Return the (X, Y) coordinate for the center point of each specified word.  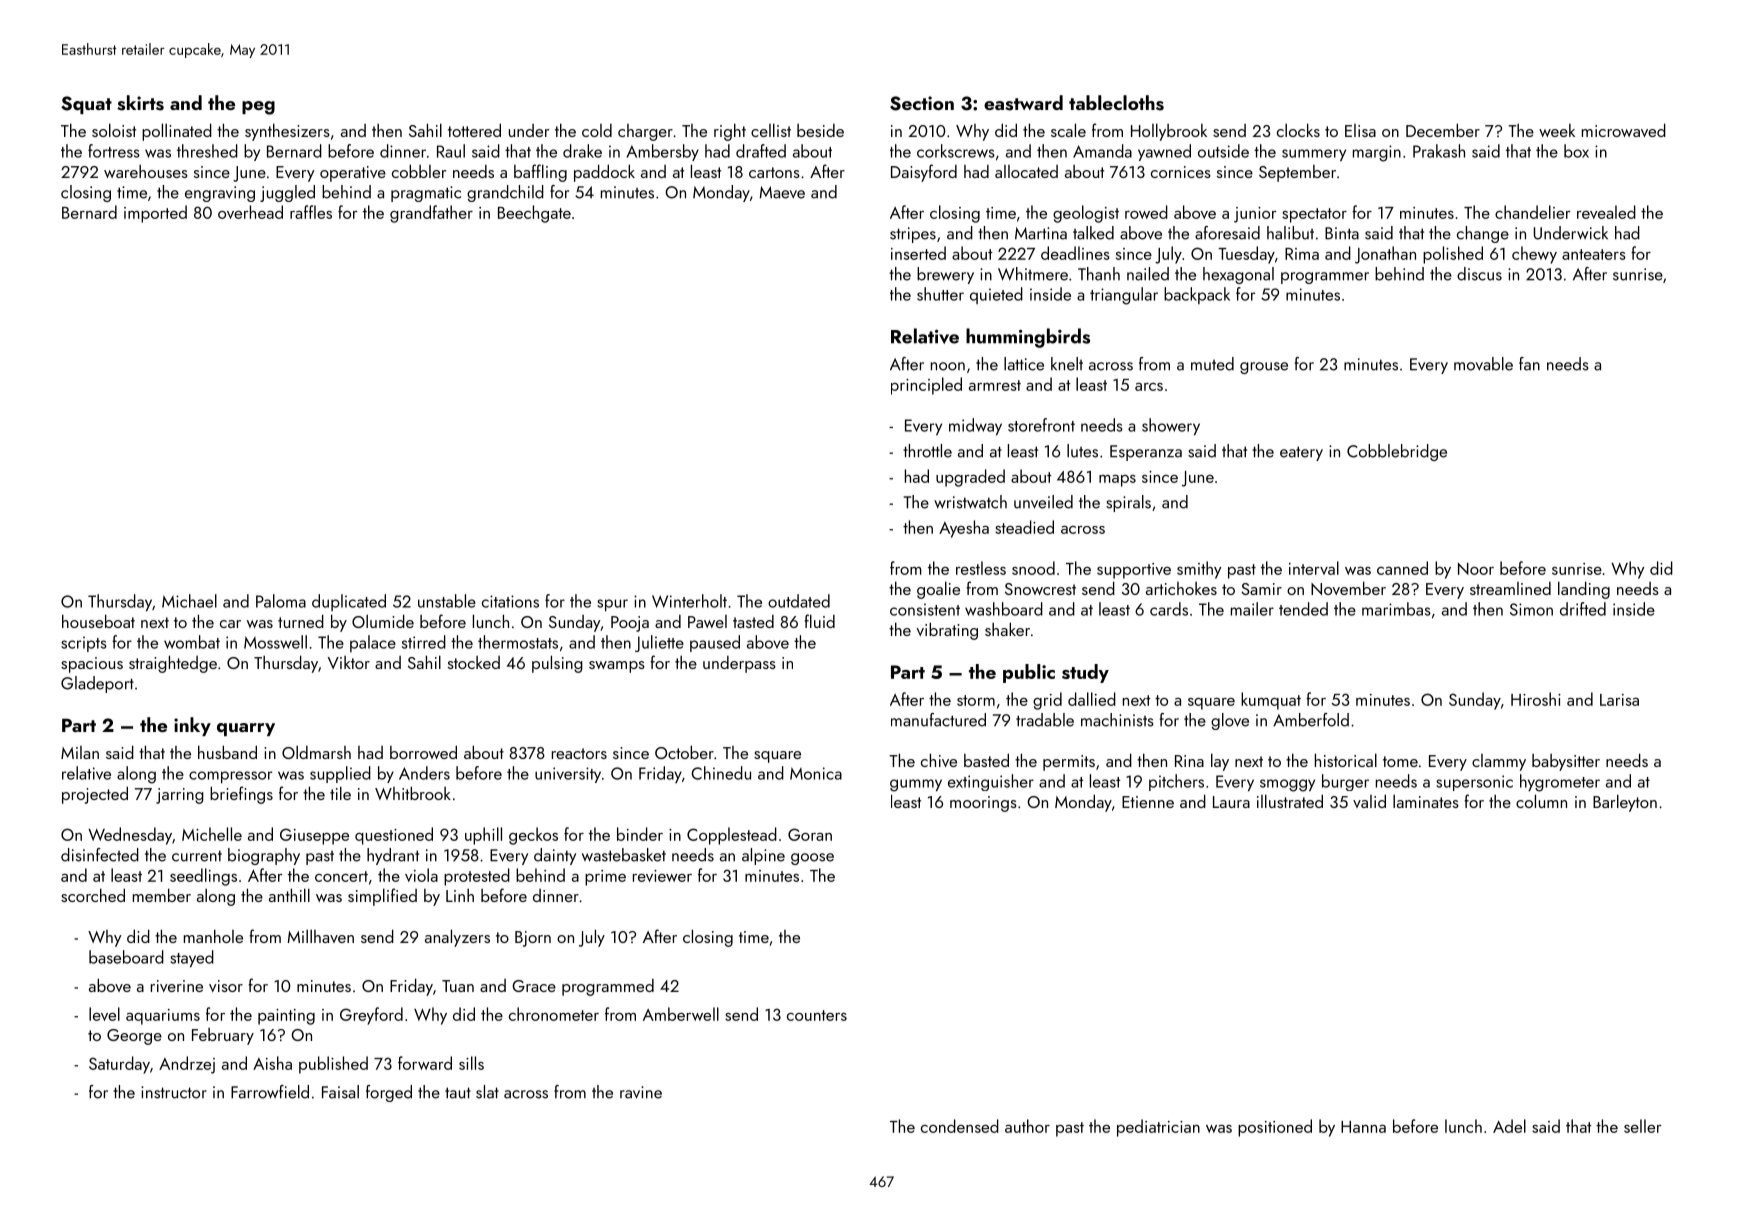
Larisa (1619, 700)
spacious (92, 665)
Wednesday (130, 836)
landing (1584, 590)
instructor (174, 1092)
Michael (189, 601)
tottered (474, 130)
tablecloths (1116, 103)
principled (926, 386)
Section (922, 103)
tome (1400, 761)
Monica (816, 773)
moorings (983, 804)
